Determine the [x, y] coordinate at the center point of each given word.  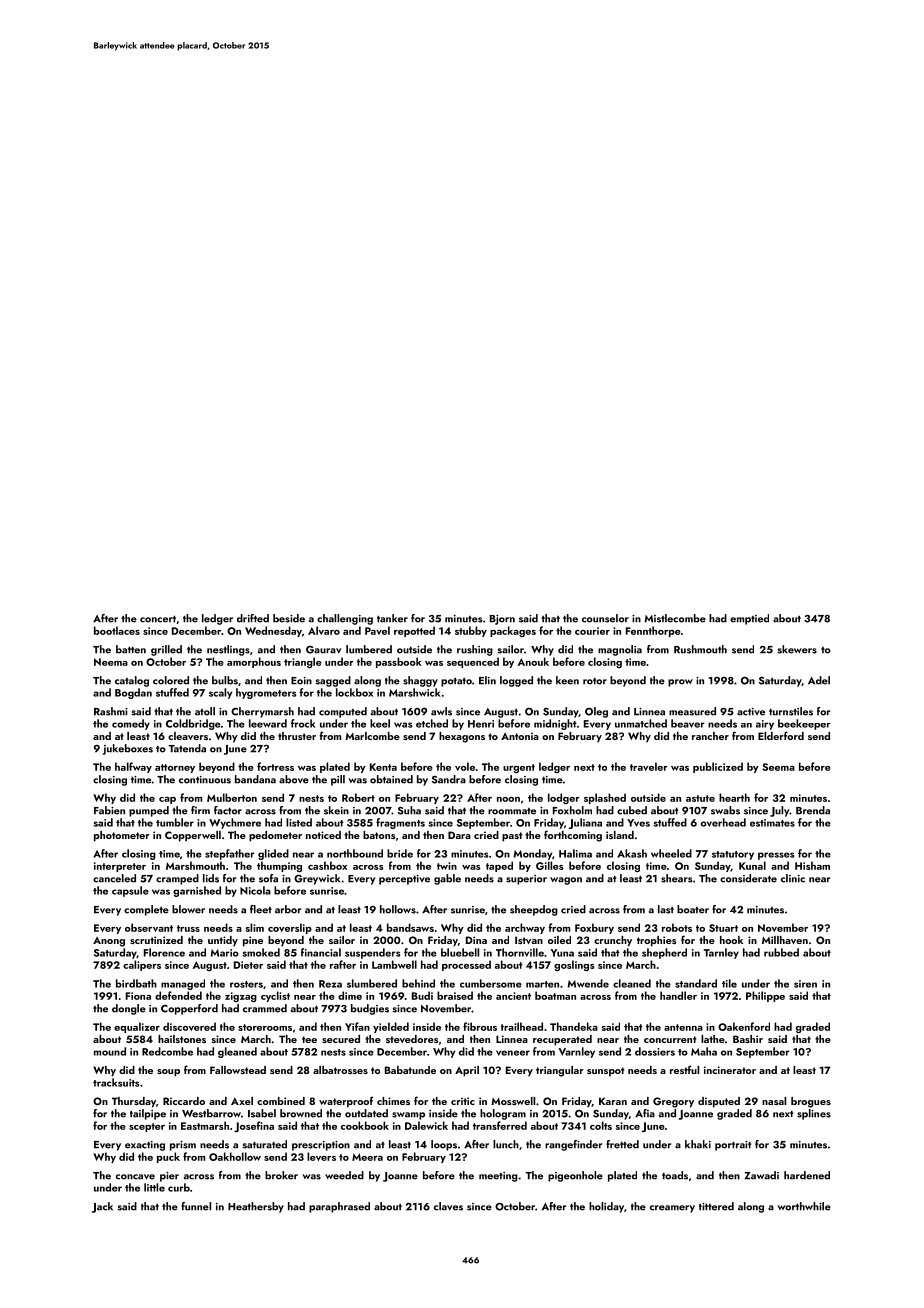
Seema [778, 767]
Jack [102, 1207]
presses [776, 856]
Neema [111, 662]
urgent [519, 768]
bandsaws [410, 927]
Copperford [189, 1009]
